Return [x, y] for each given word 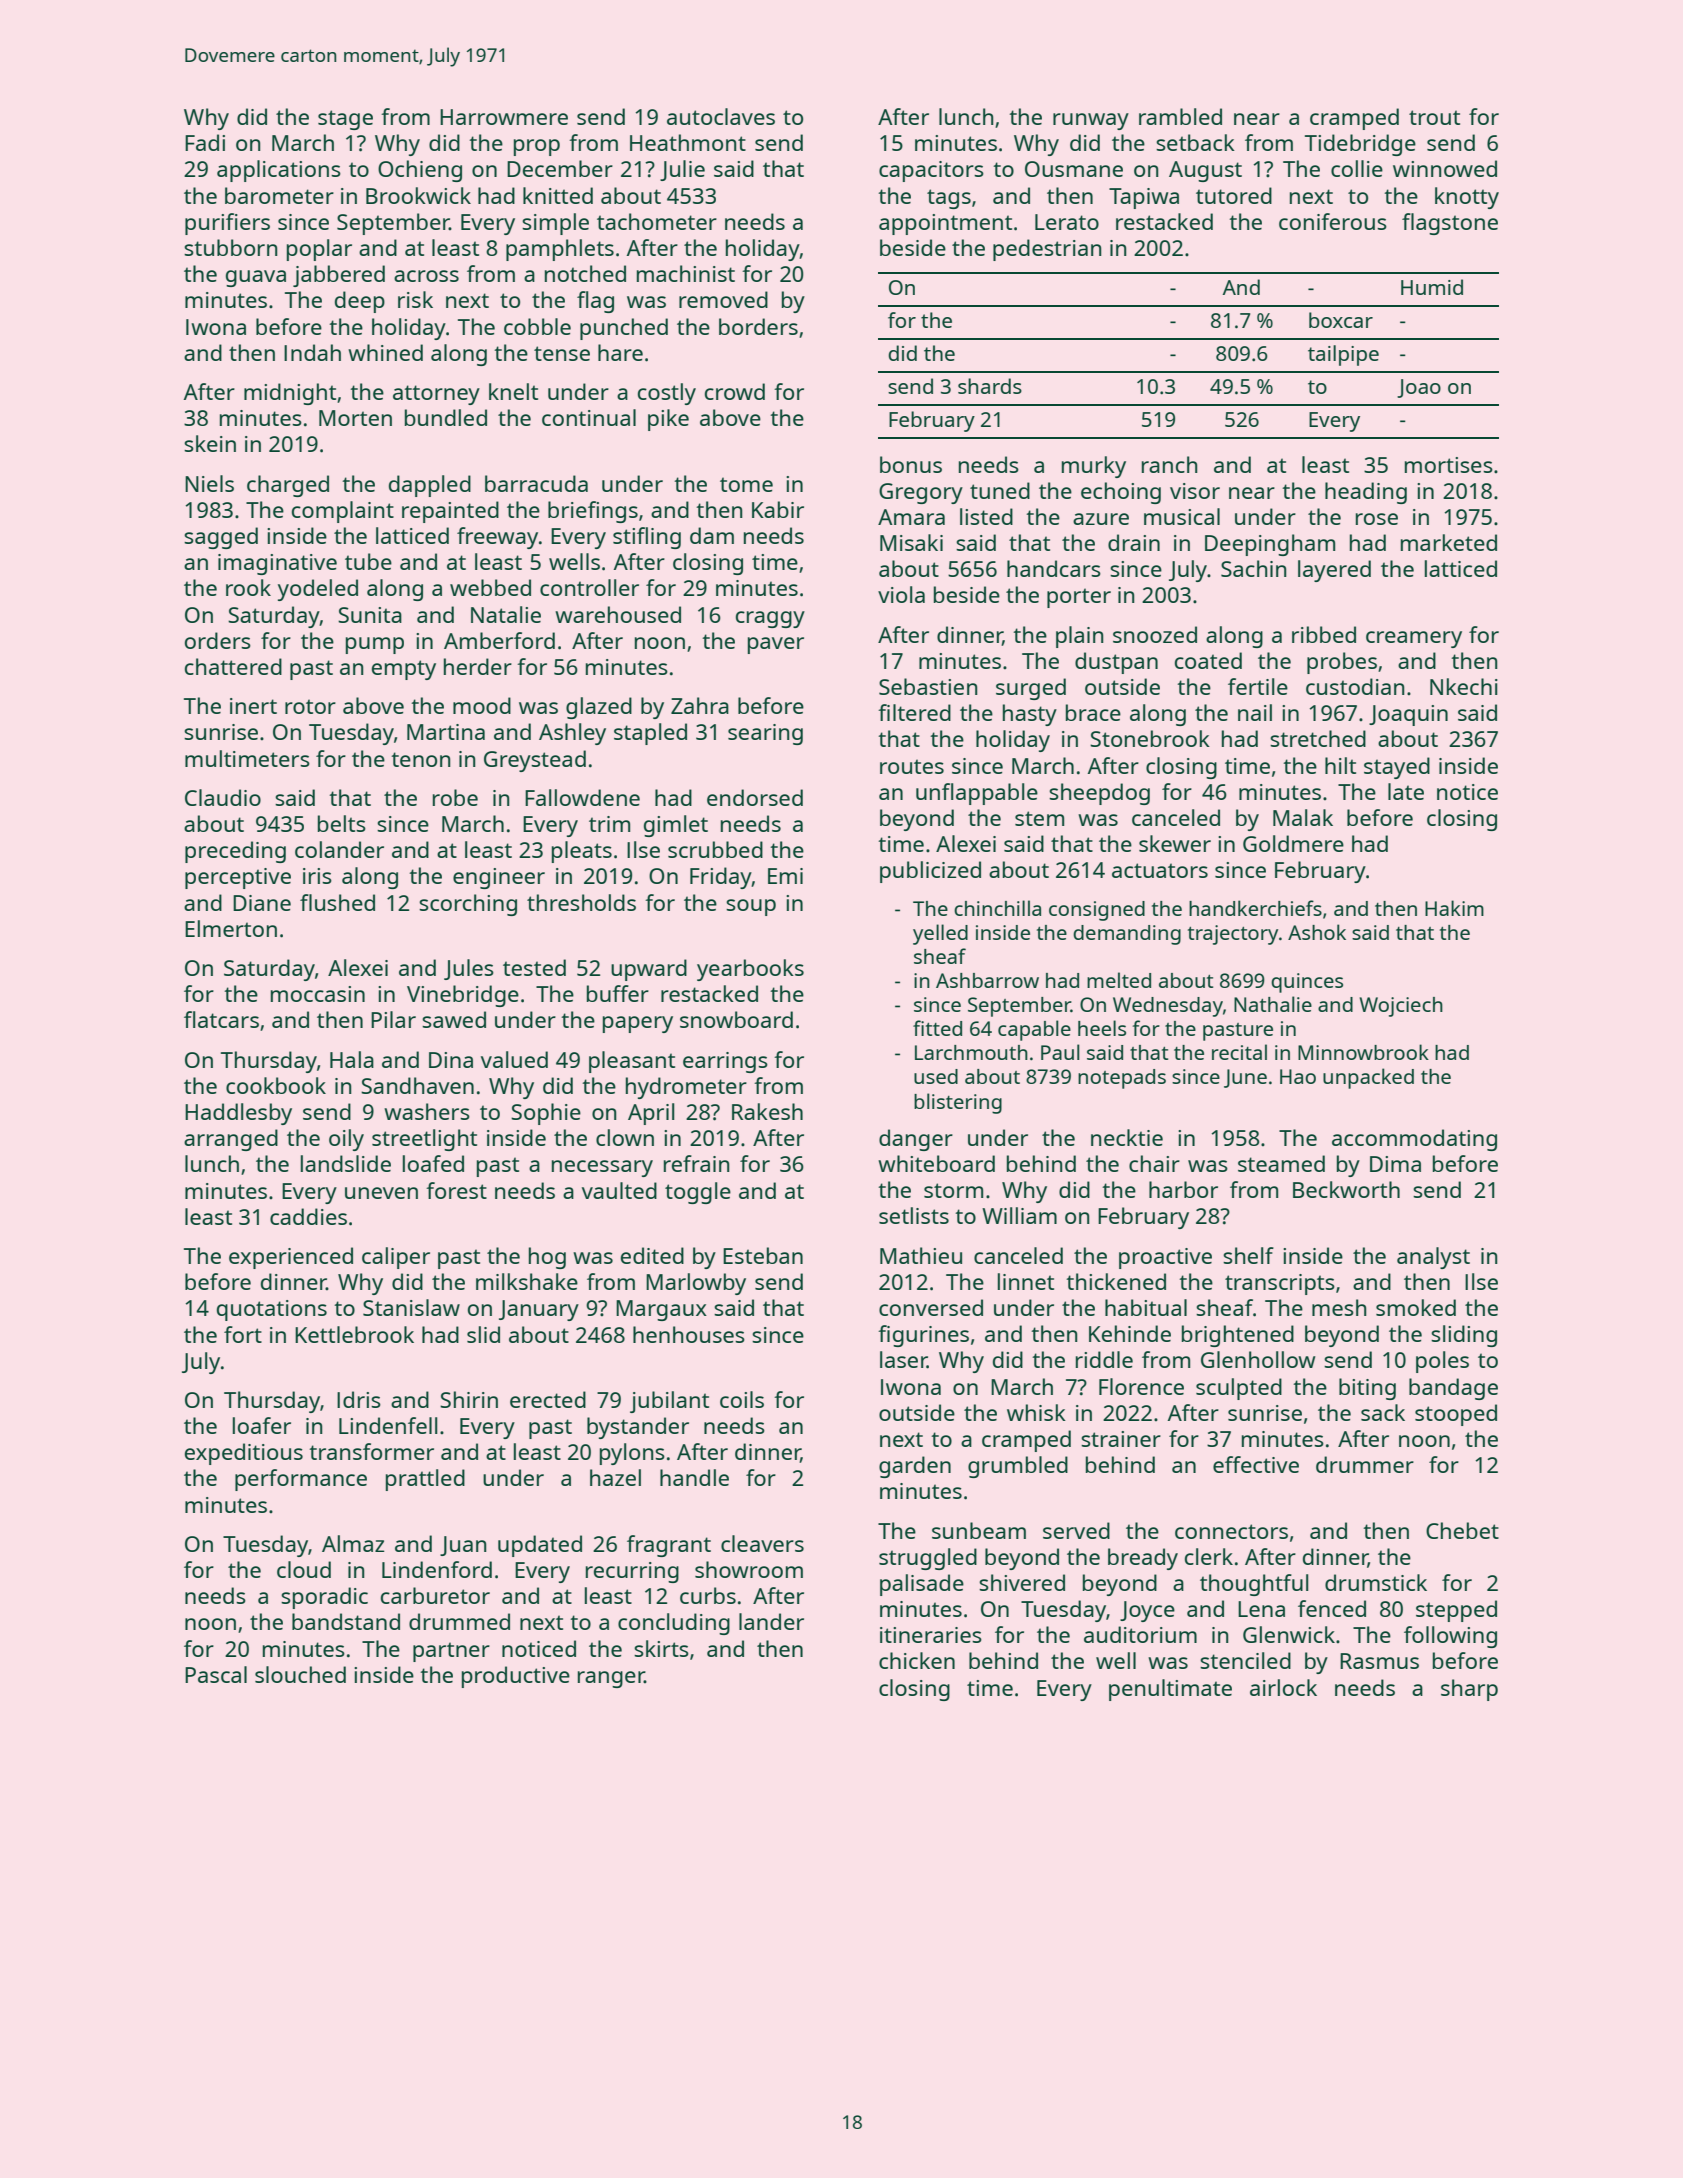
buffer [618, 993]
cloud [304, 1569]
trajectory [1233, 935]
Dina [451, 1060]
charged [288, 486]
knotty [1467, 198]
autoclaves [721, 116]
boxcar [1341, 320]
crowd [735, 391]
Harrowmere [504, 117]
